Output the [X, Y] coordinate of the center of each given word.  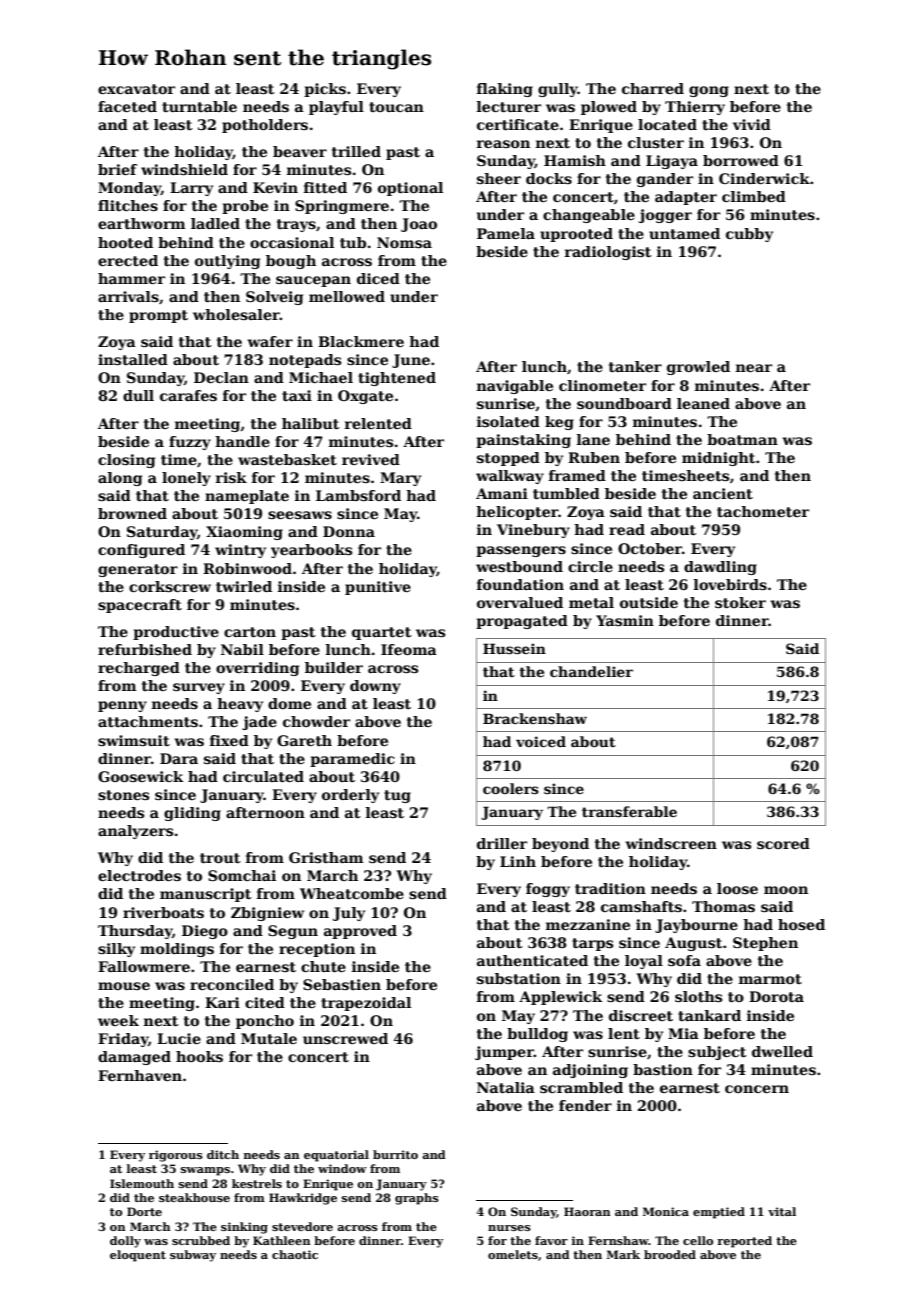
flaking [505, 90]
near [754, 368]
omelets [513, 1254]
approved [360, 932]
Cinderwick [764, 178]
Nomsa [404, 242]
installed [133, 359]
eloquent [138, 1256]
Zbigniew [267, 914]
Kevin [275, 187]
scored [783, 843]
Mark [623, 1254]
